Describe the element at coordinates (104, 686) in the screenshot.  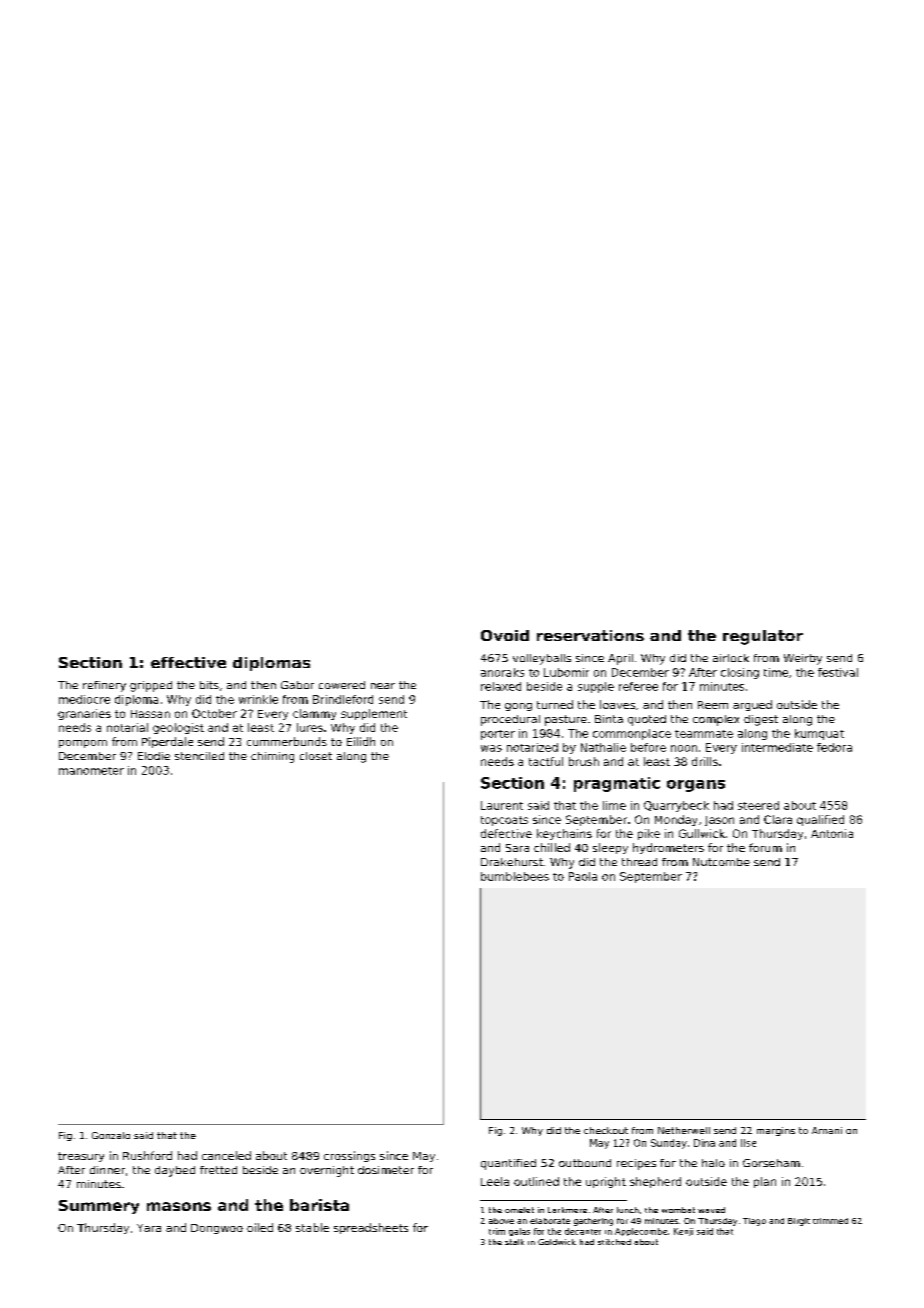
I see `refinery` at that location.
